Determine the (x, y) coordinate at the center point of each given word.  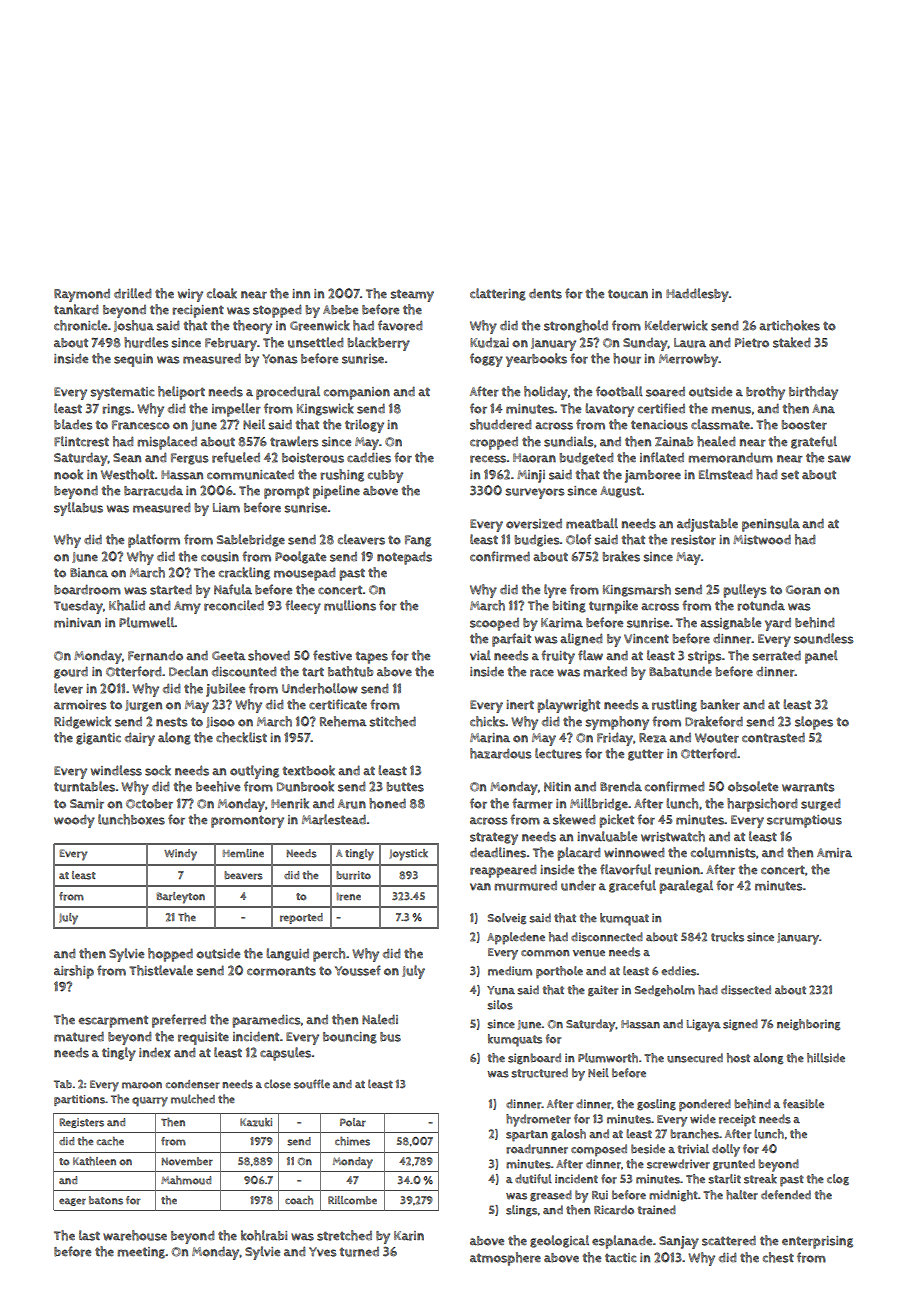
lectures (558, 753)
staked (792, 342)
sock (158, 770)
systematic (122, 393)
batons (106, 1200)
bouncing (350, 1038)
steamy (412, 295)
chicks (487, 721)
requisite (203, 1038)
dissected (746, 990)
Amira (834, 853)
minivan (77, 623)
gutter (646, 755)
